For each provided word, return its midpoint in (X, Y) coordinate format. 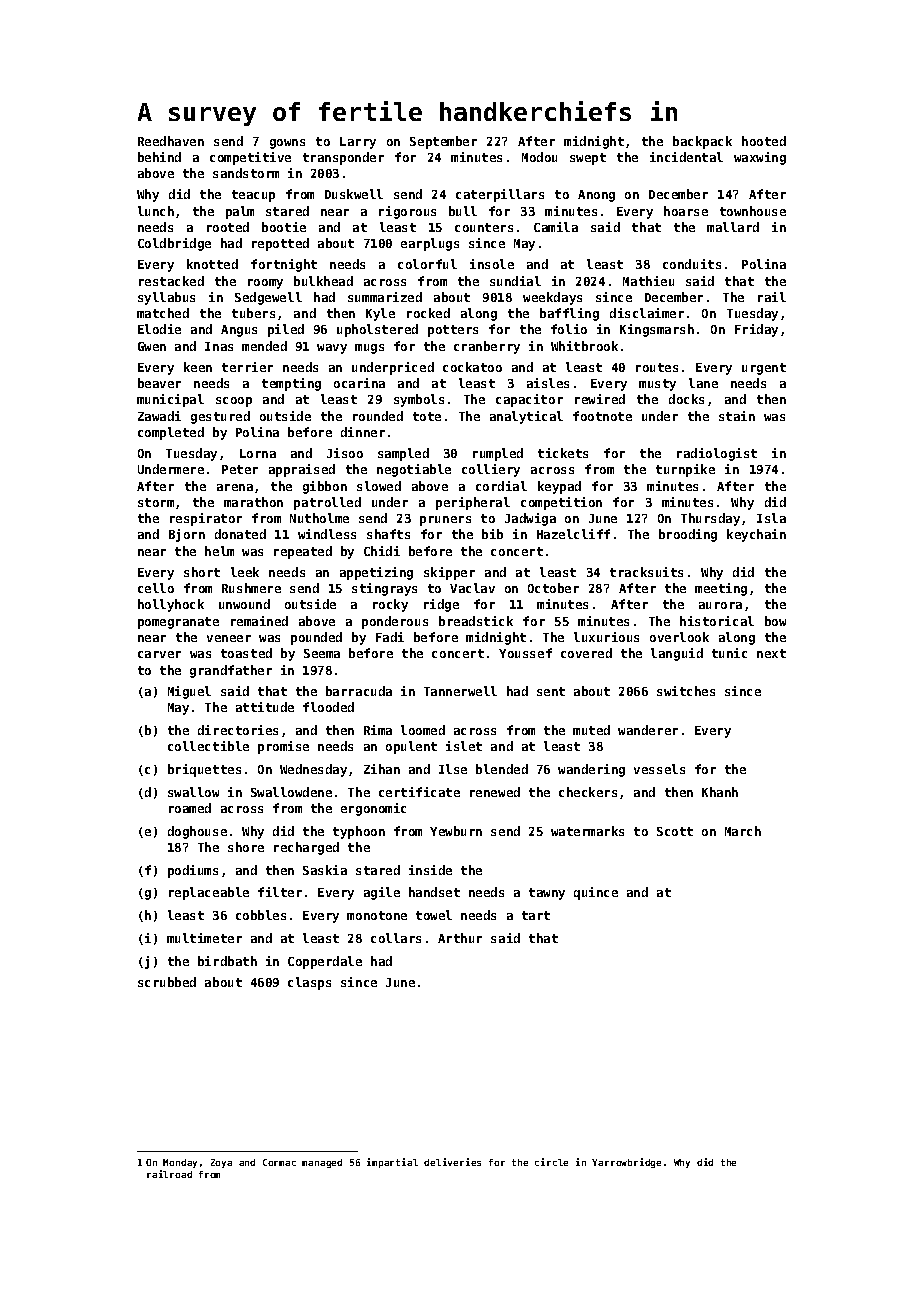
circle (551, 1162)
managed (322, 1163)
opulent (411, 747)
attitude (265, 707)
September (443, 142)
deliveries (452, 1162)
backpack (702, 142)
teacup (253, 196)
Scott (675, 831)
